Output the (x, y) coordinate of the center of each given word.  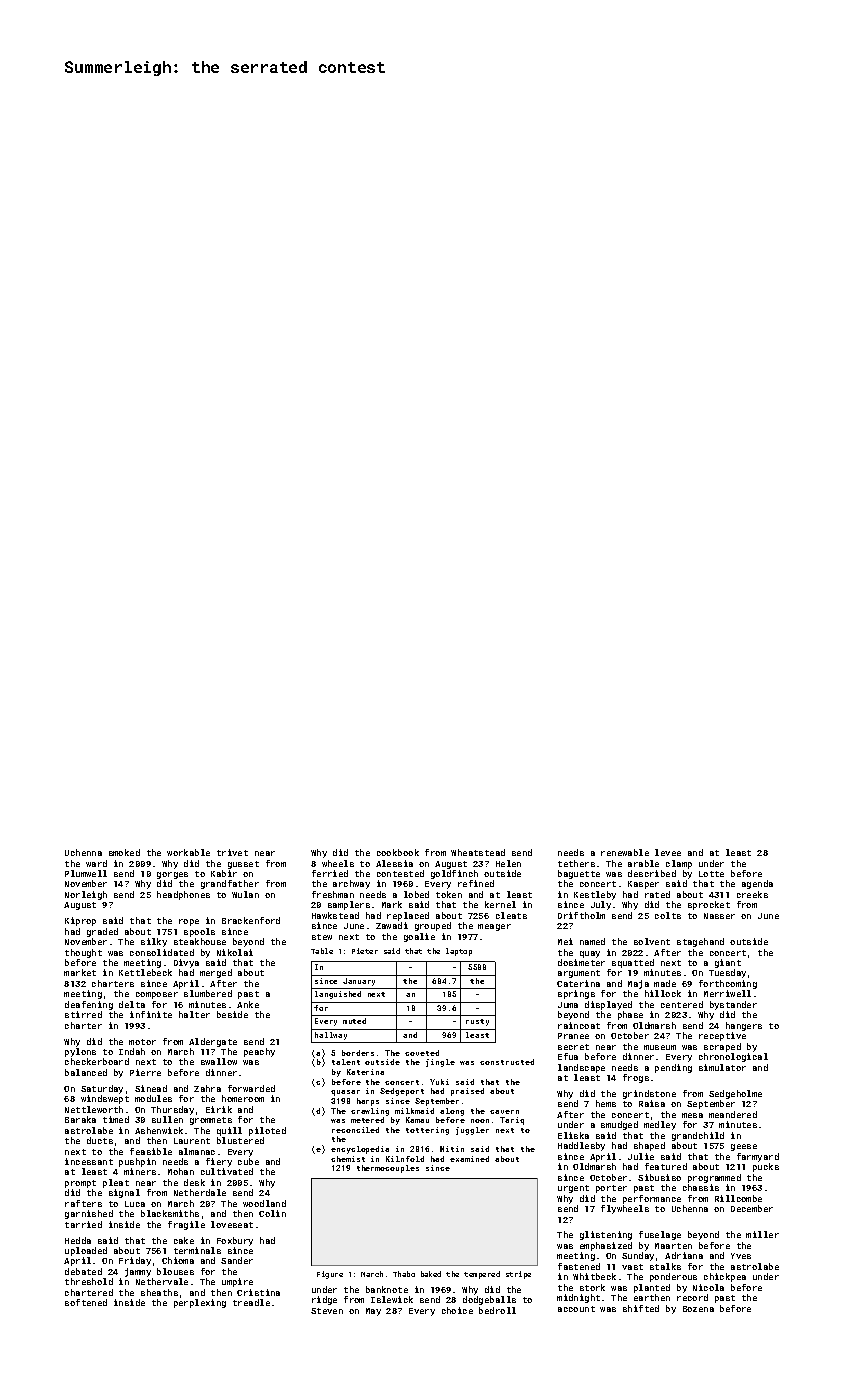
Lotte (711, 874)
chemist (348, 1159)
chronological (733, 1057)
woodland (264, 1203)
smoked (124, 852)
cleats (511, 915)
